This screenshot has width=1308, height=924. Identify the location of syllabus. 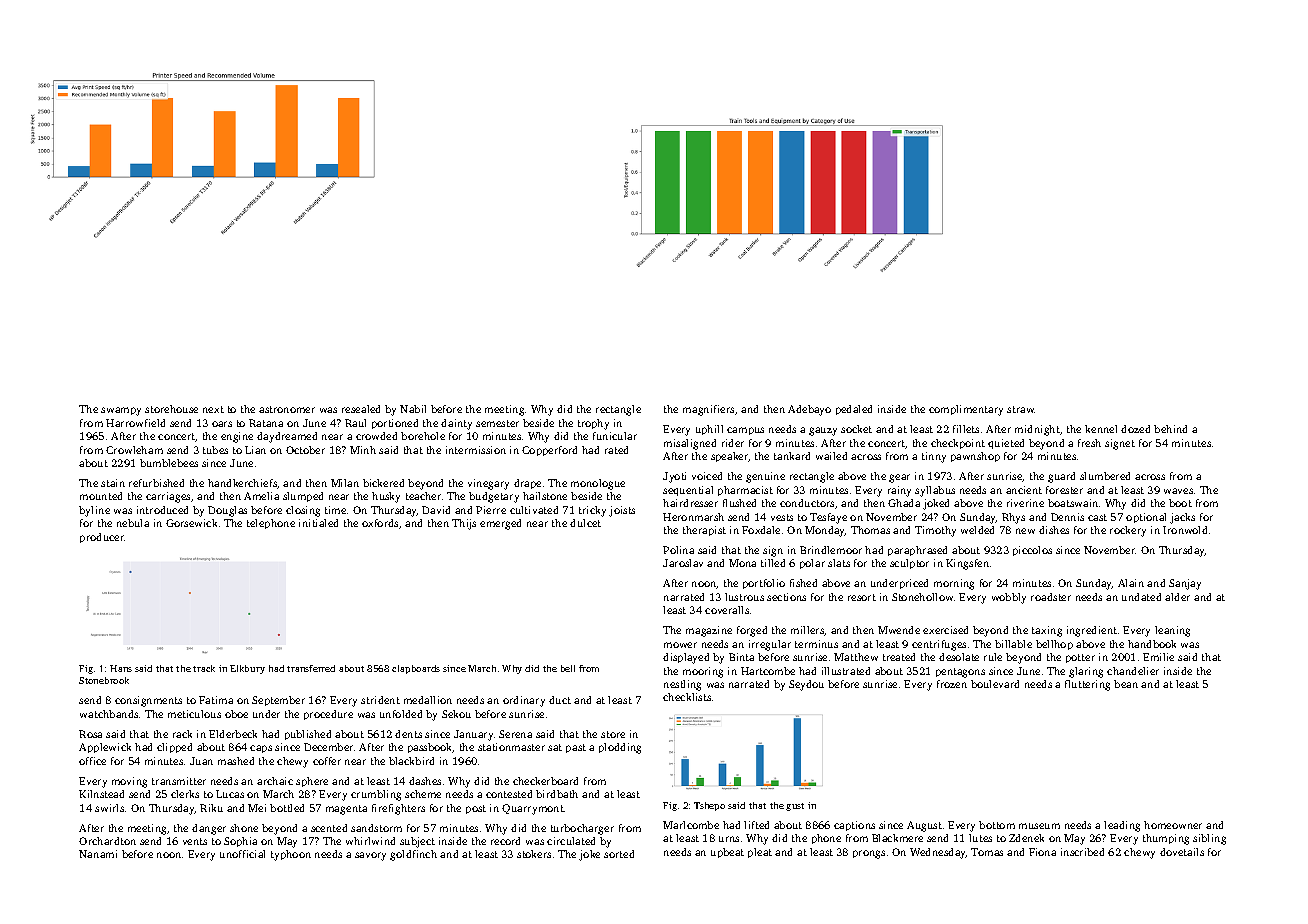
(935, 491).
